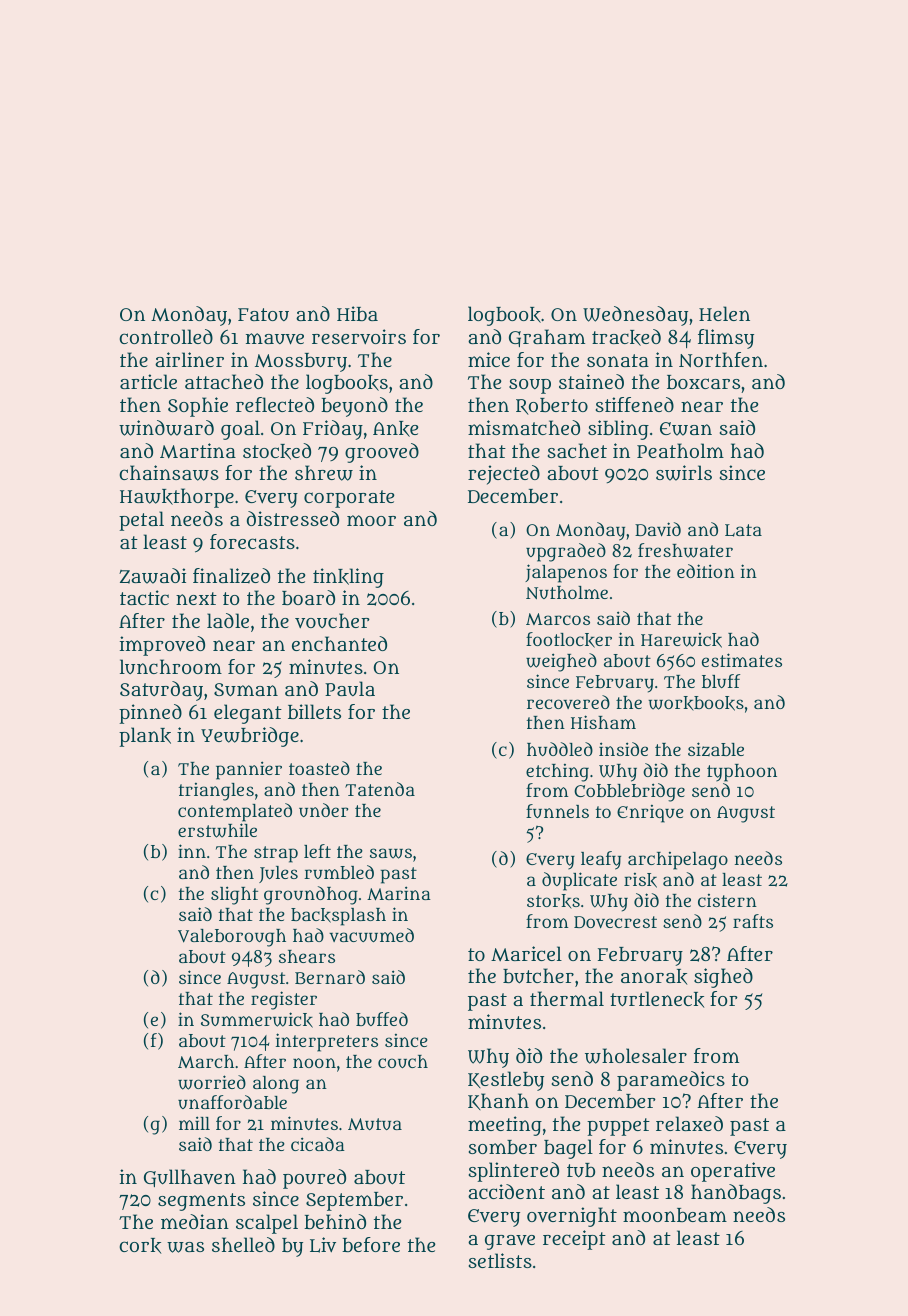 The image size is (908, 1316). What do you see at coordinates (338, 917) in the screenshot?
I see `backsplash` at bounding box center [338, 917].
